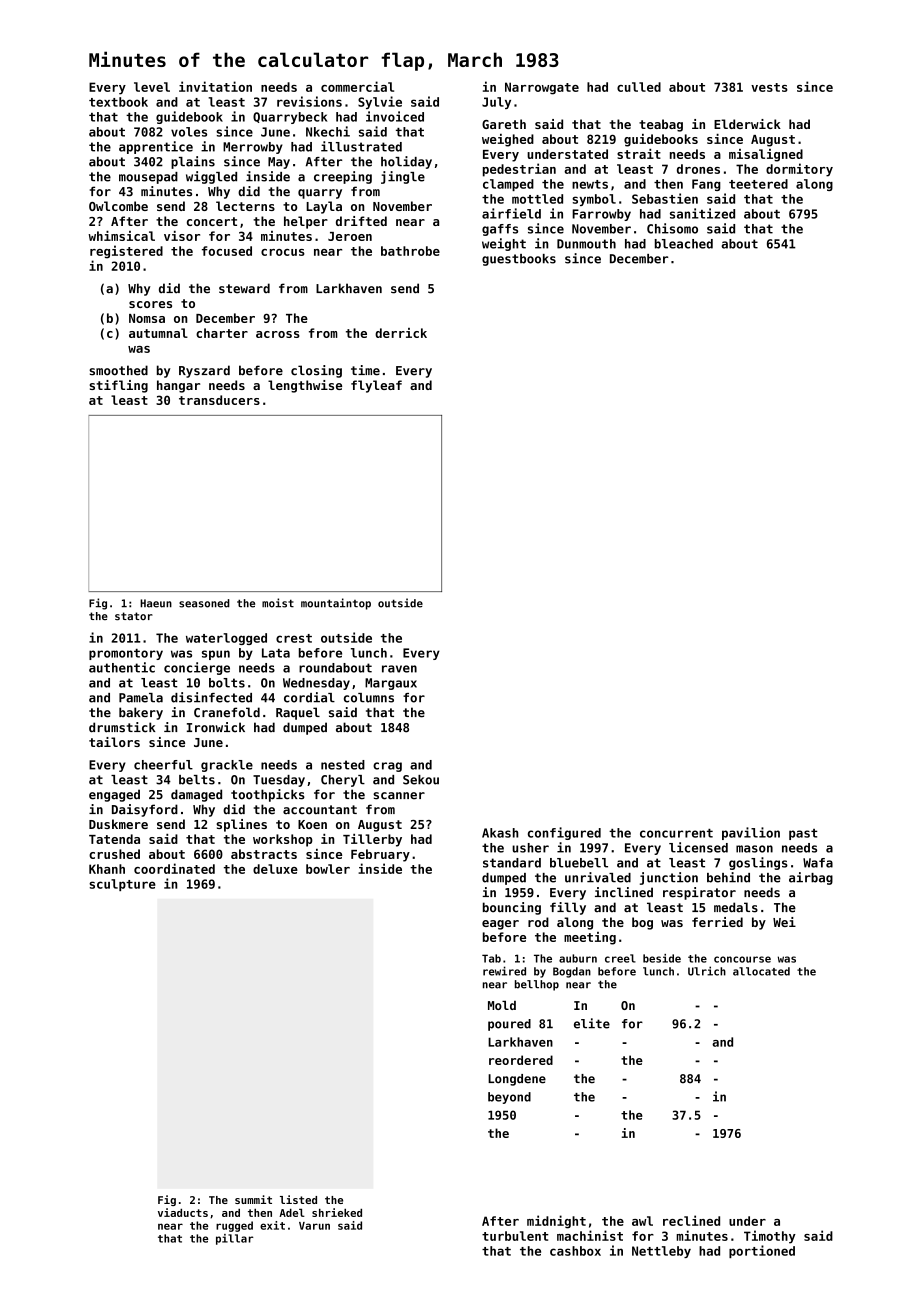 This image has height=1308, width=924. I want to click on pillar, so click(235, 1239).
